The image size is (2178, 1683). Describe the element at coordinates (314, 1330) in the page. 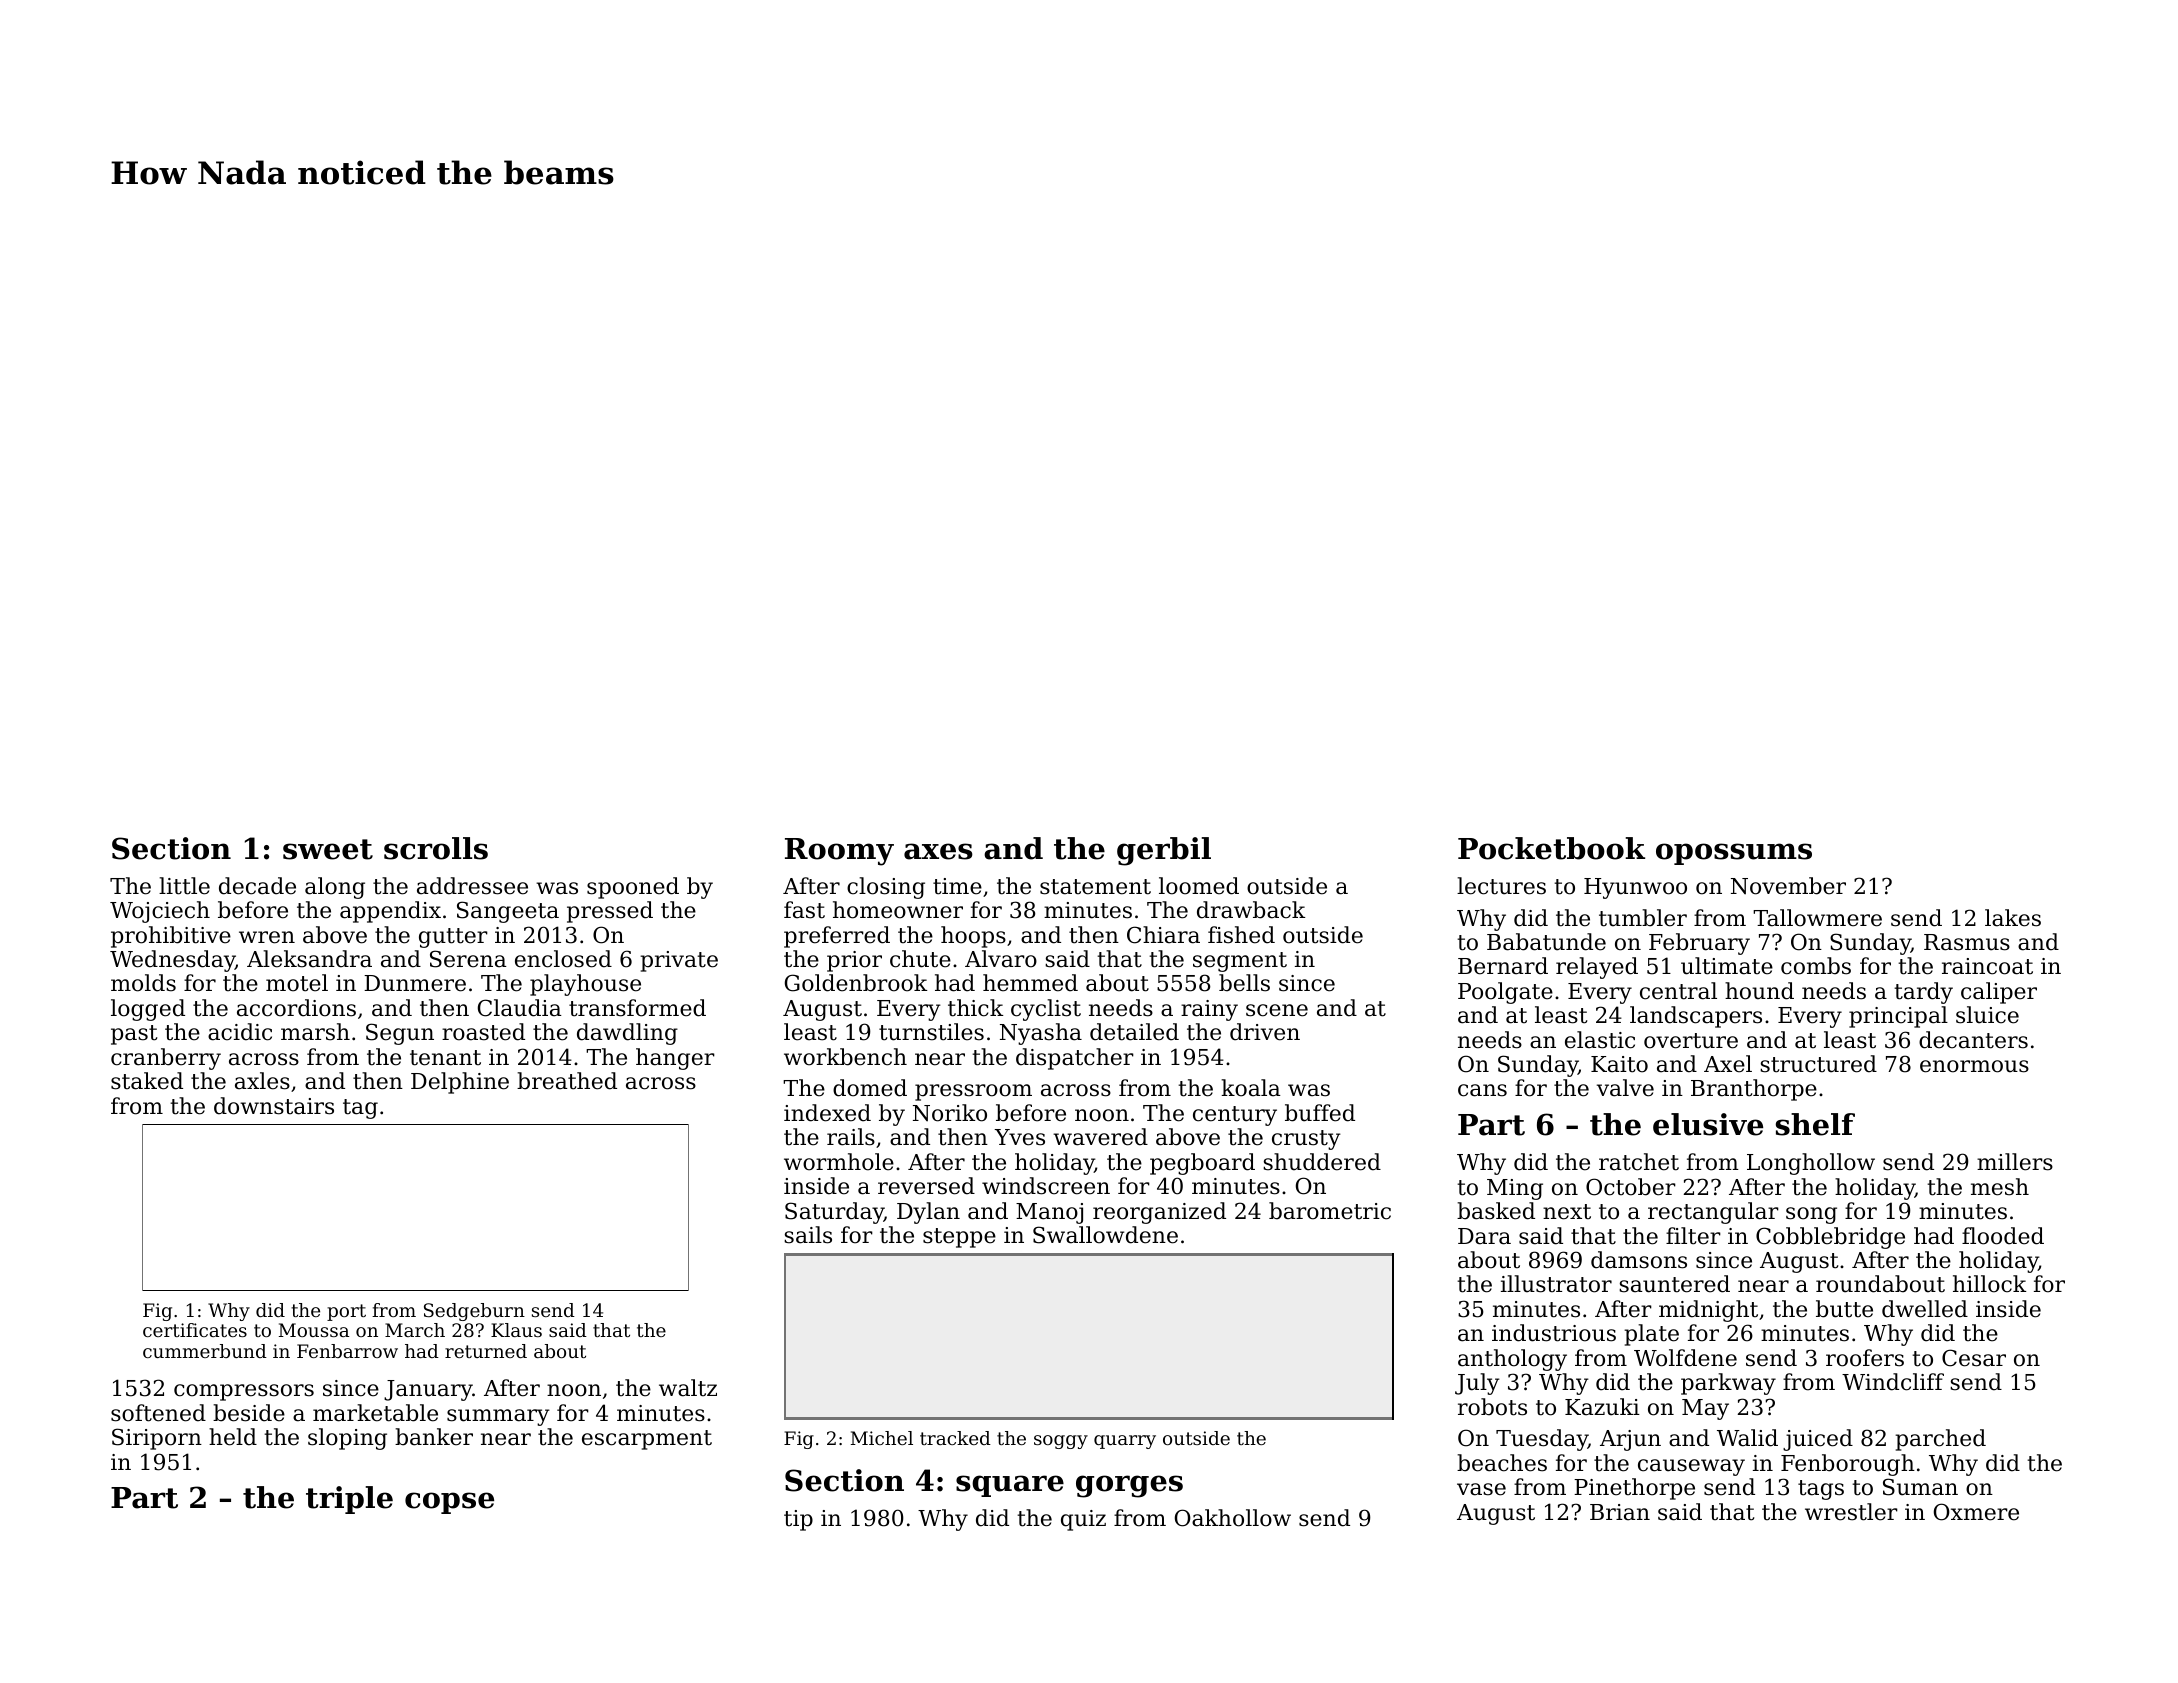

I see `Moussa` at that location.
